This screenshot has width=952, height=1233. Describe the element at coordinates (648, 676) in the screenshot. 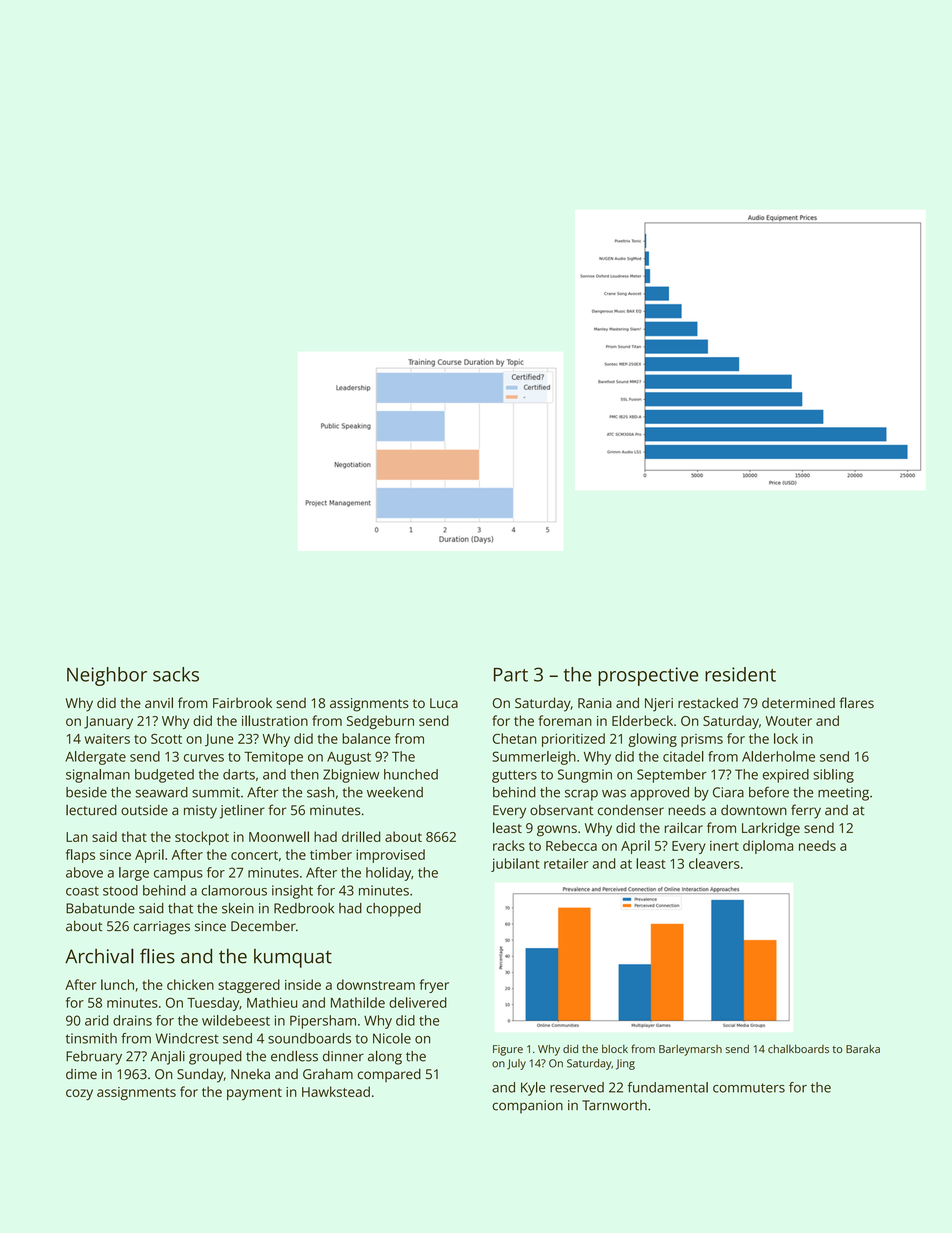

I see `prospective` at that location.
